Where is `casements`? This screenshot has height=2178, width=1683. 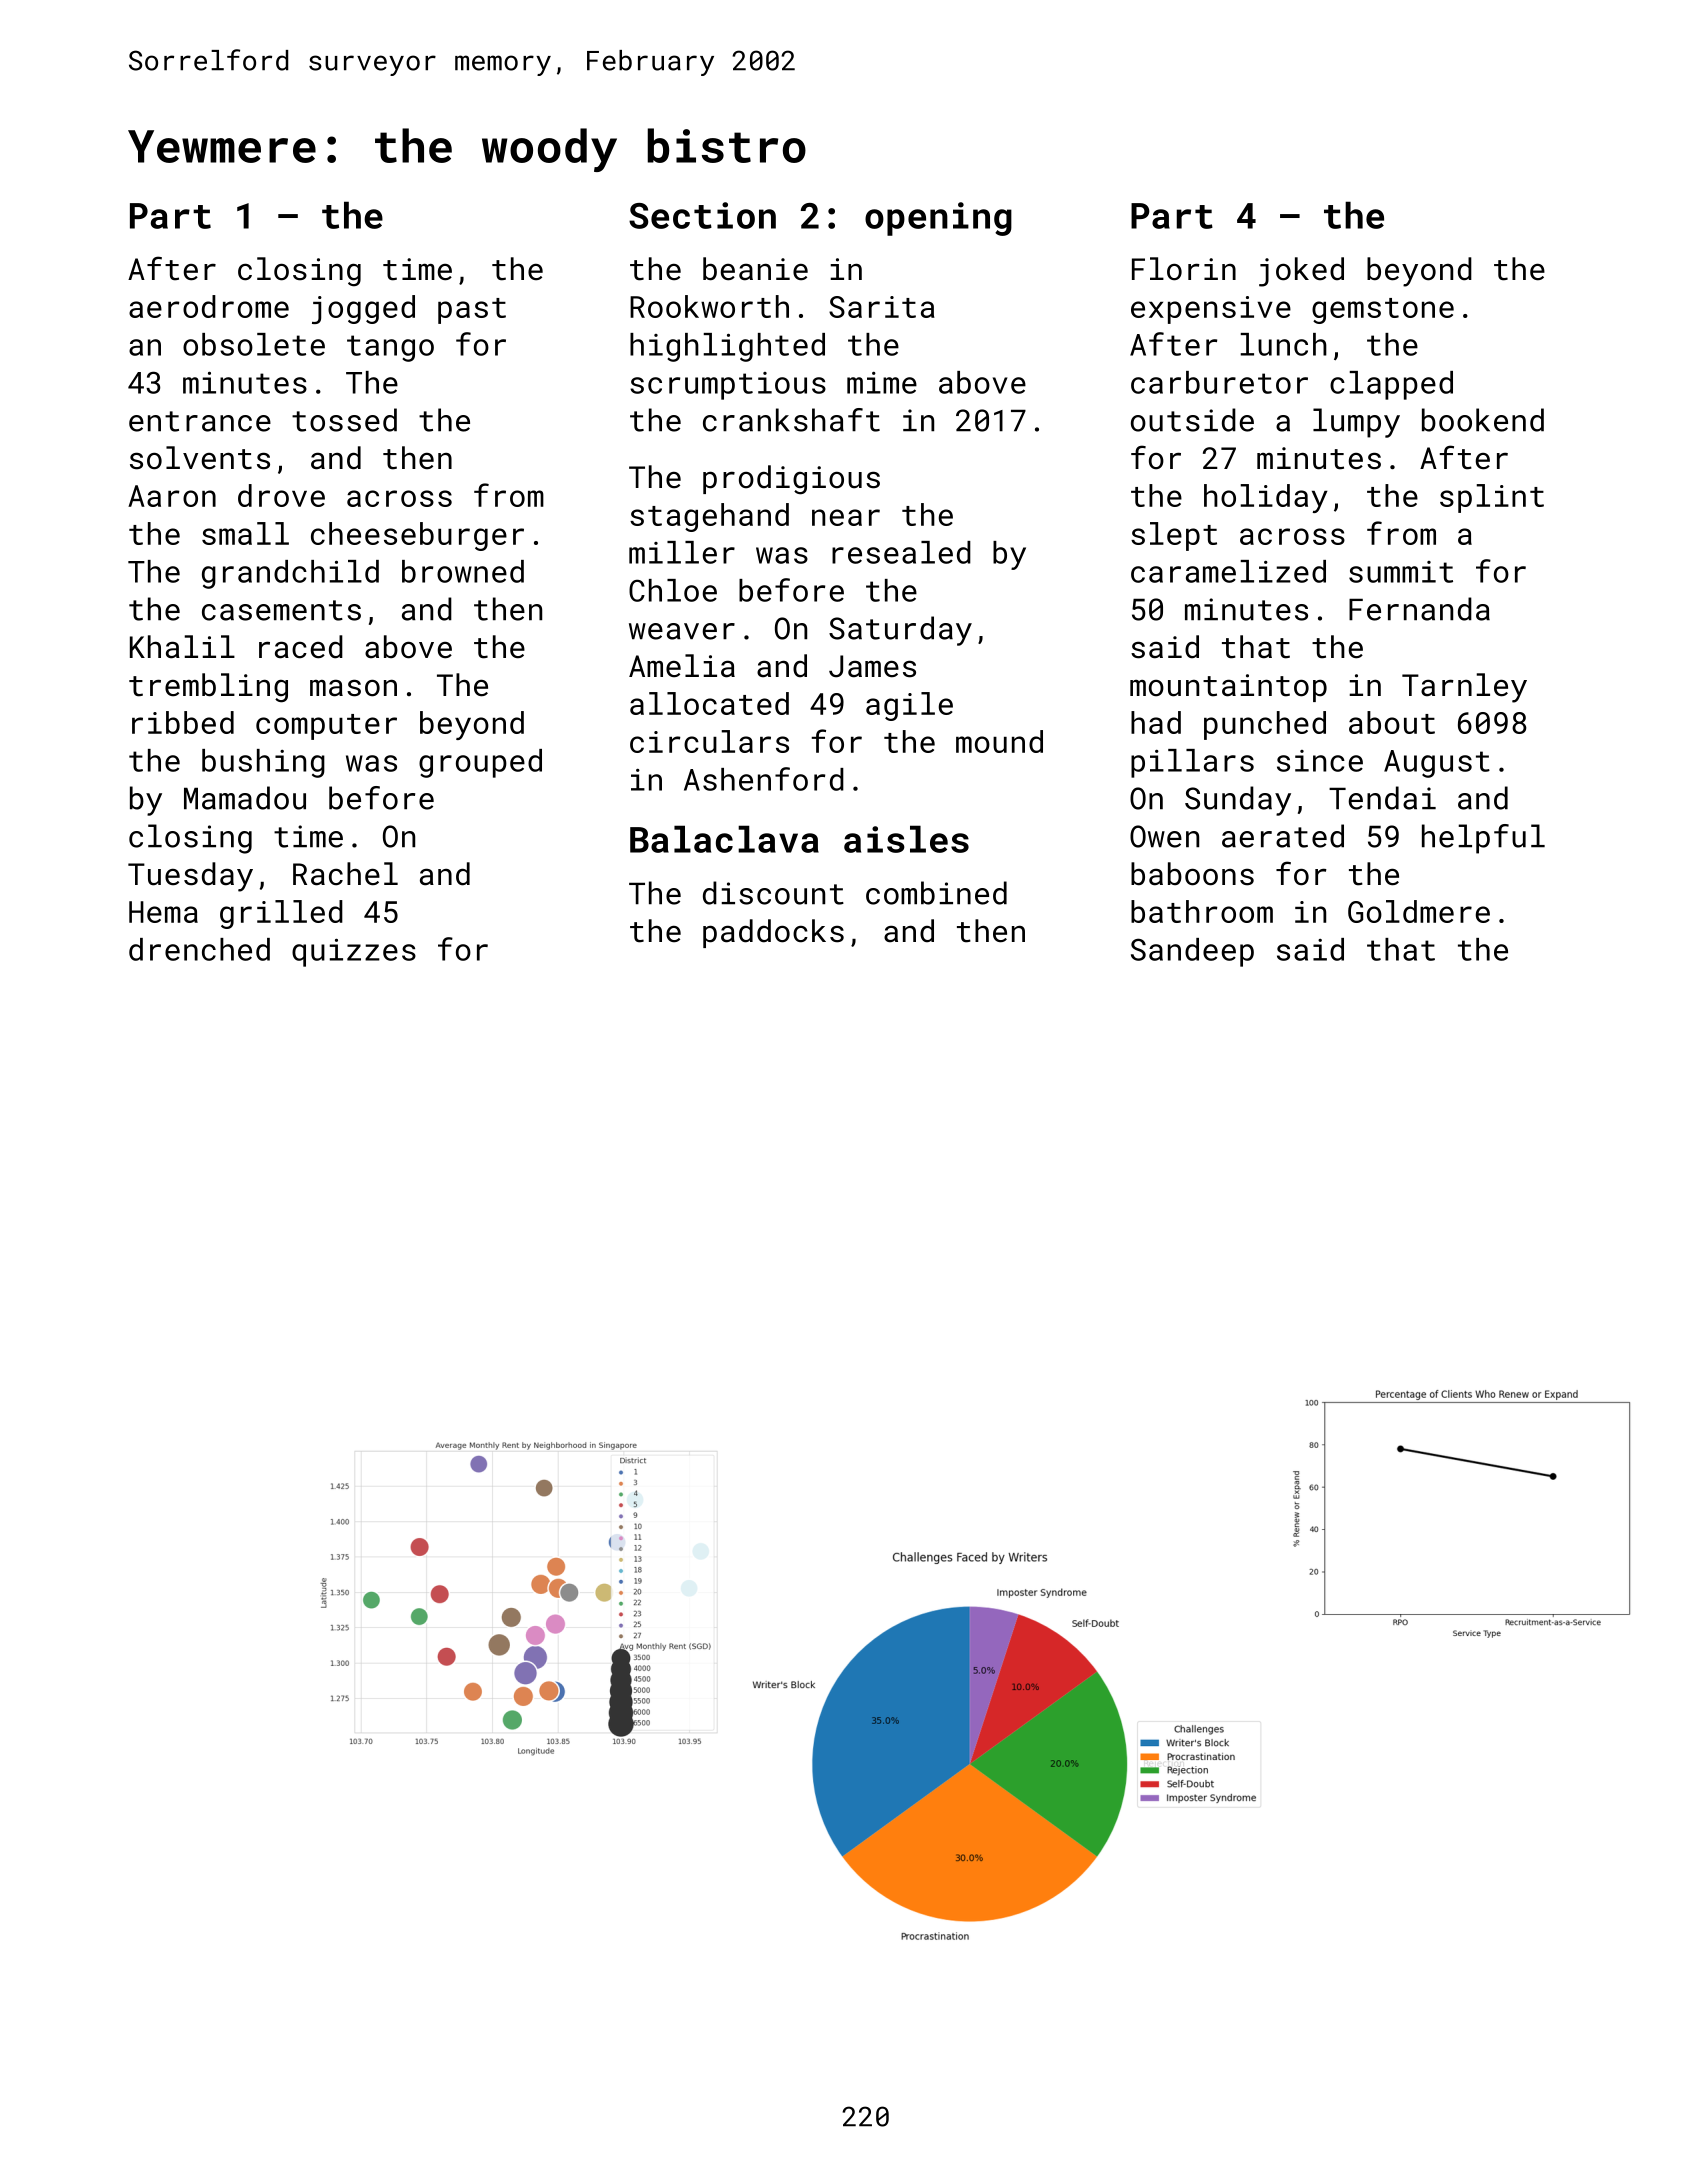 casements is located at coordinates (281, 610).
